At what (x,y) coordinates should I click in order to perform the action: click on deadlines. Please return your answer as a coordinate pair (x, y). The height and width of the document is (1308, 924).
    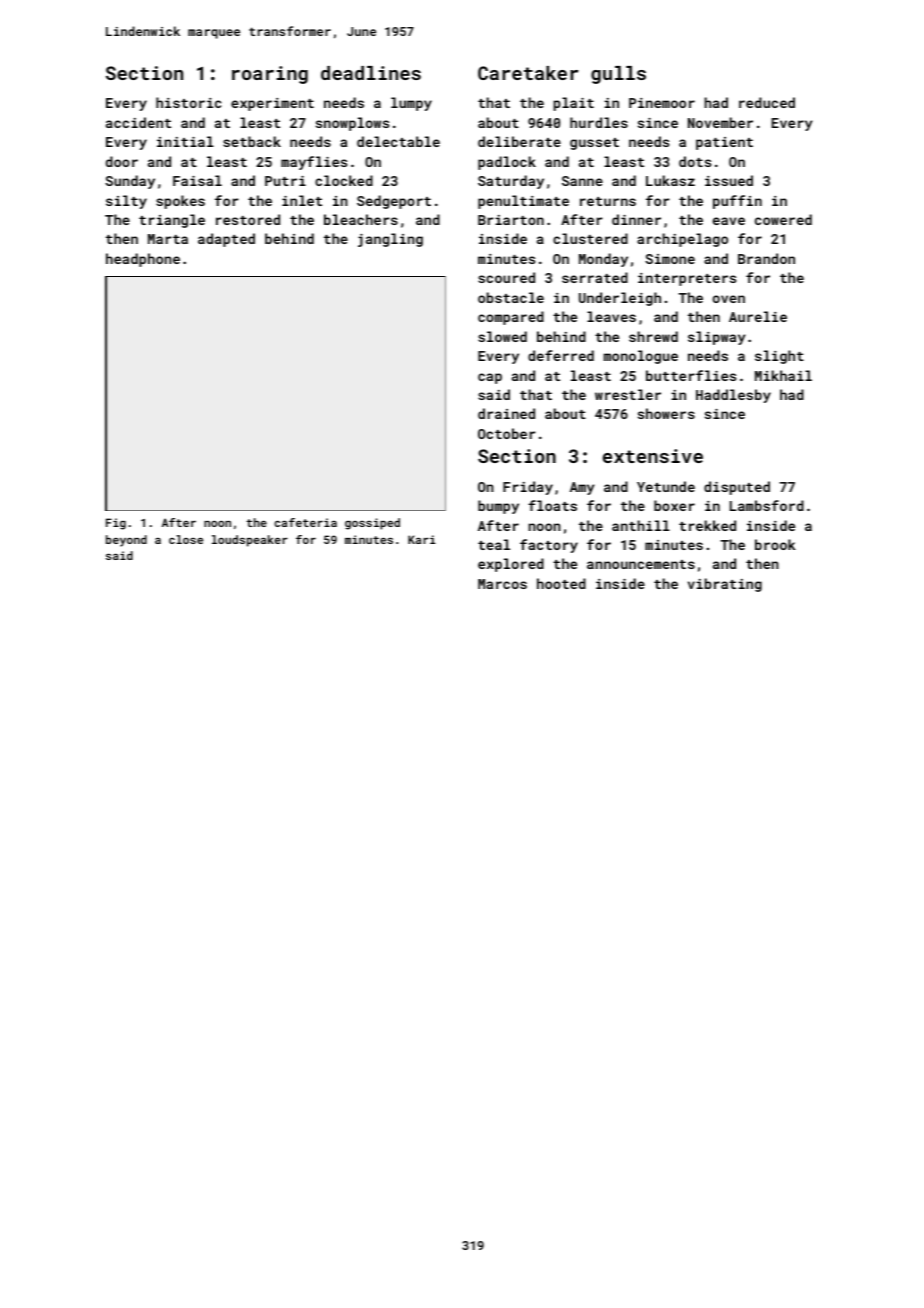
    Looking at the image, I should click on (371, 73).
